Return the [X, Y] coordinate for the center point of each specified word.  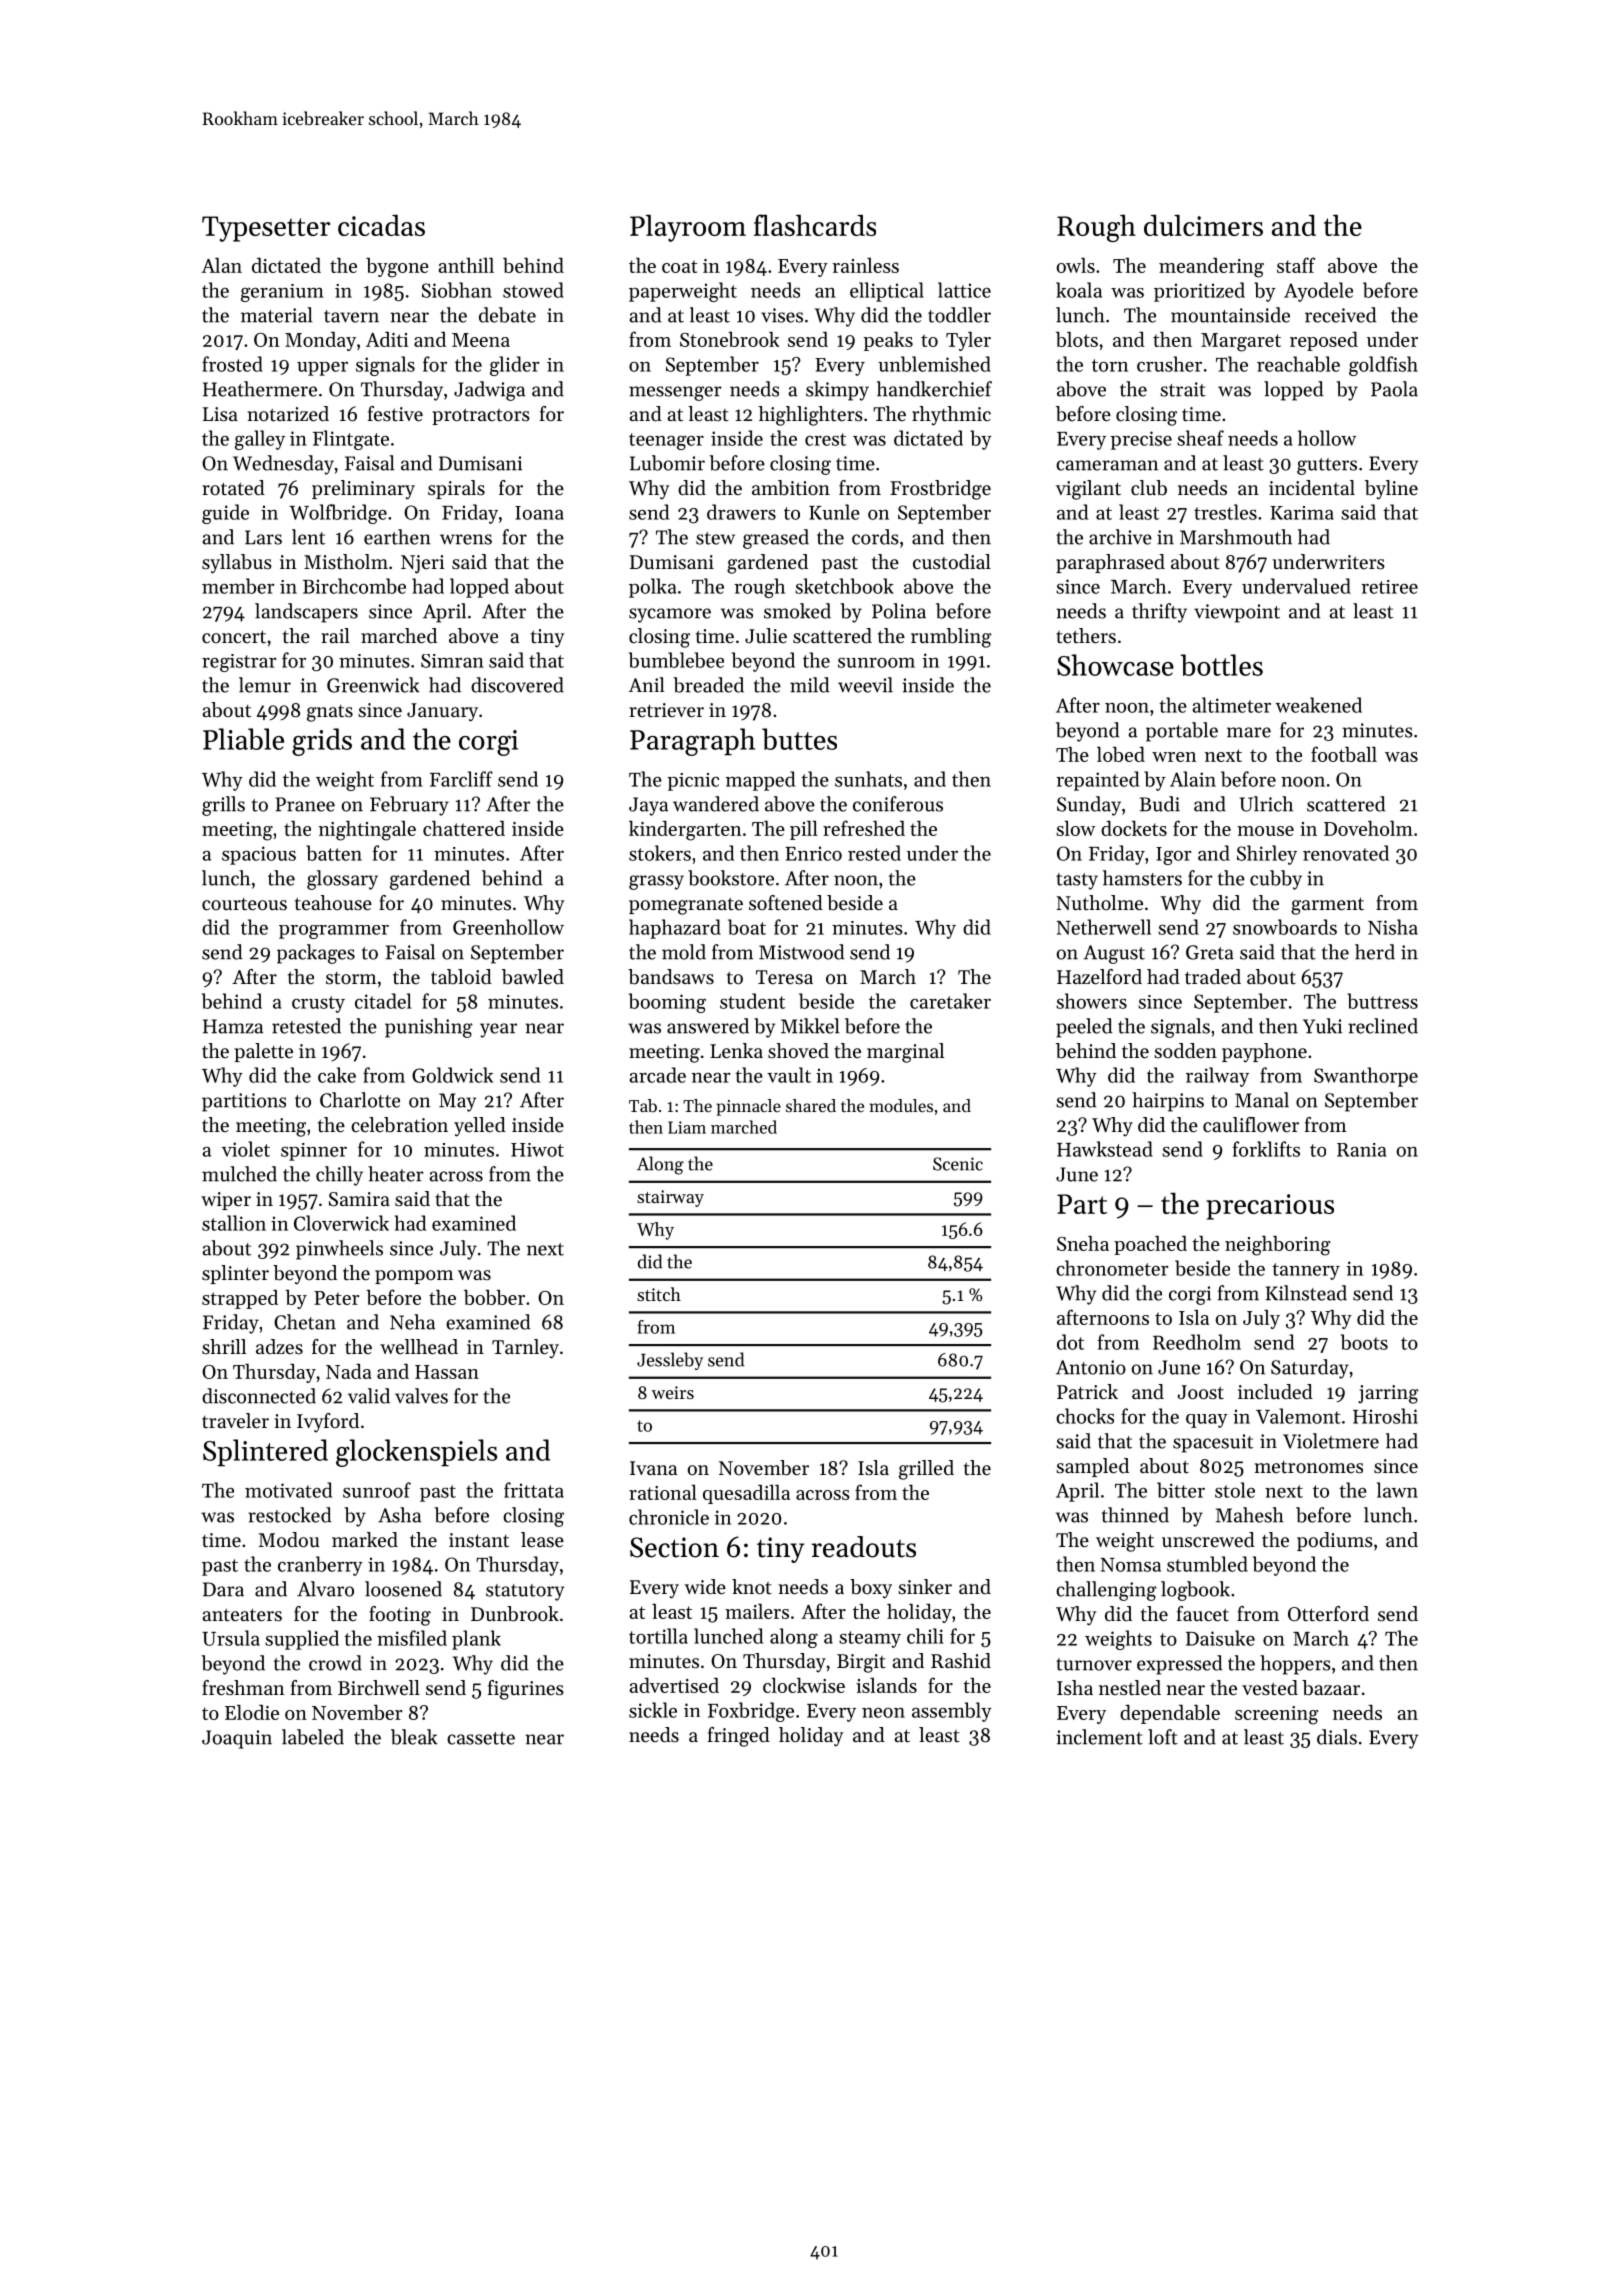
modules [901, 1105]
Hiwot [537, 1150]
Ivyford [328, 1423]
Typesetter [266, 229]
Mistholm [346, 562]
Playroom [688, 228]
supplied [302, 1640]
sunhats [868, 779]
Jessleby [670, 1361]
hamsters [1142, 878]
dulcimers [1203, 225]
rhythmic [951, 416]
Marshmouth [1236, 537]
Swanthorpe [1366, 1077]
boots [1364, 1342]
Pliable [243, 739]
